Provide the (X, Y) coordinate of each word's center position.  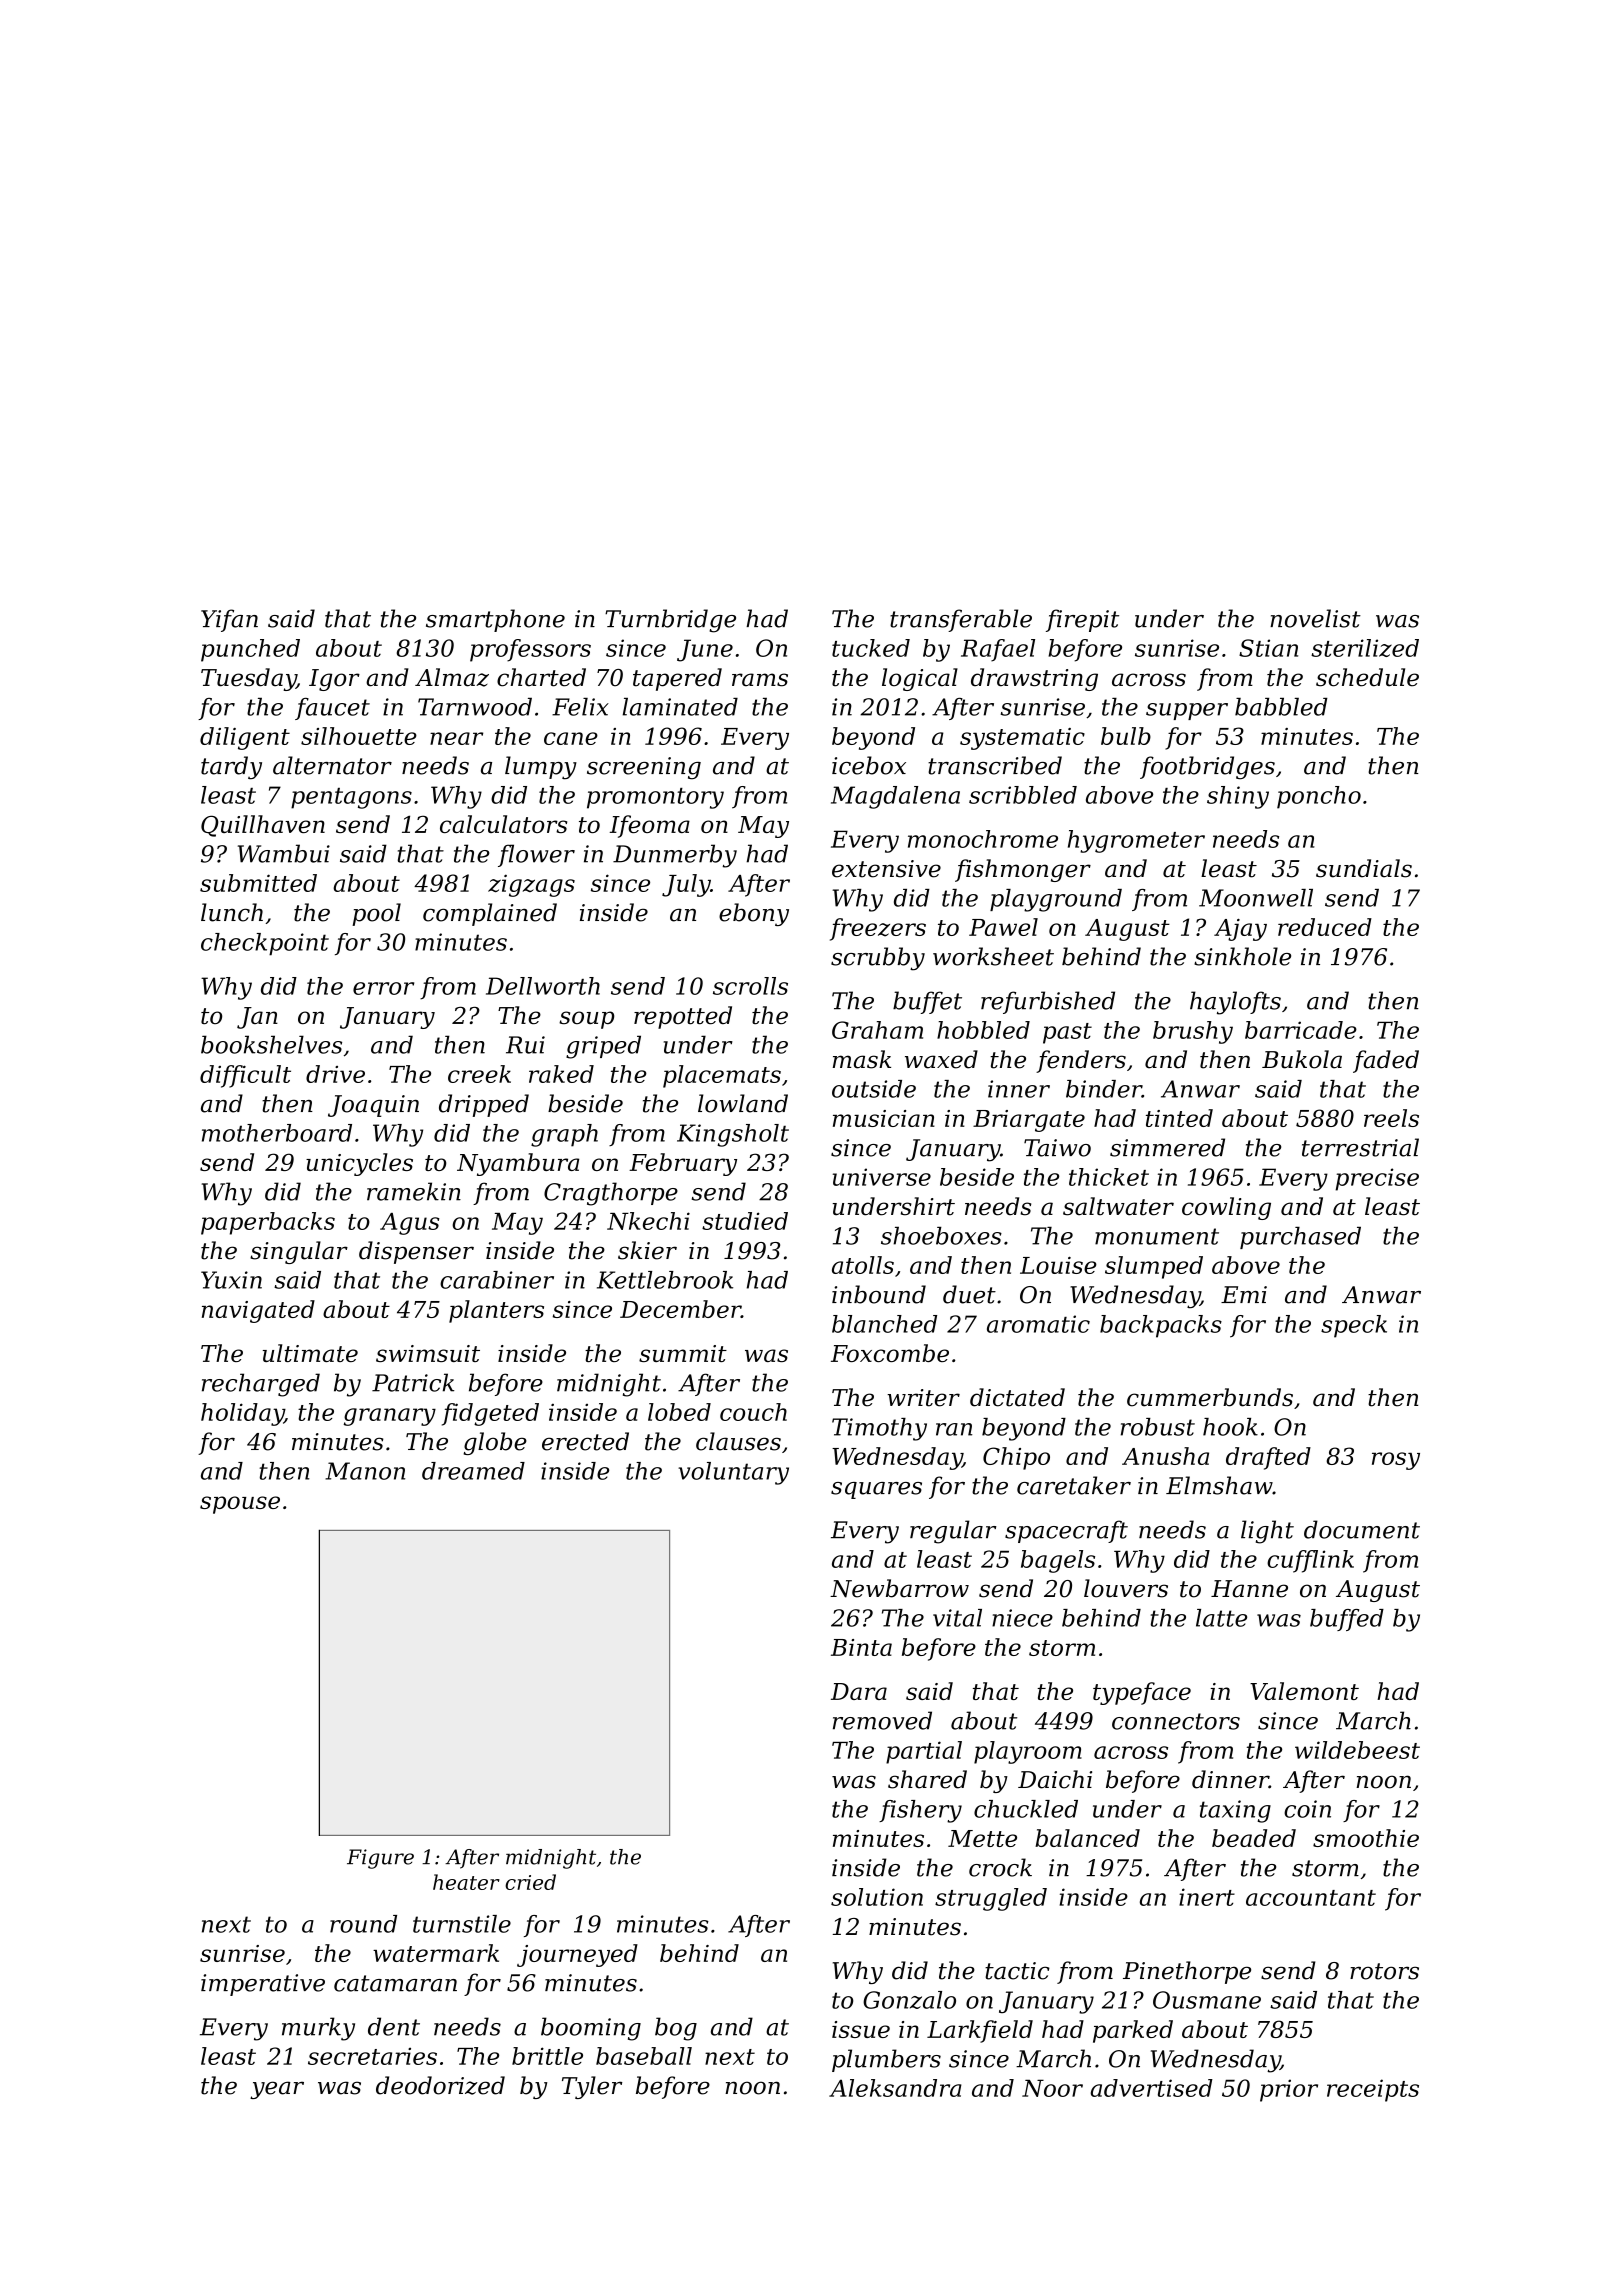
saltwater (1118, 1206)
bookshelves (271, 1044)
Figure (380, 1859)
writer (923, 1398)
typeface (1142, 1693)
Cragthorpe (611, 1194)
